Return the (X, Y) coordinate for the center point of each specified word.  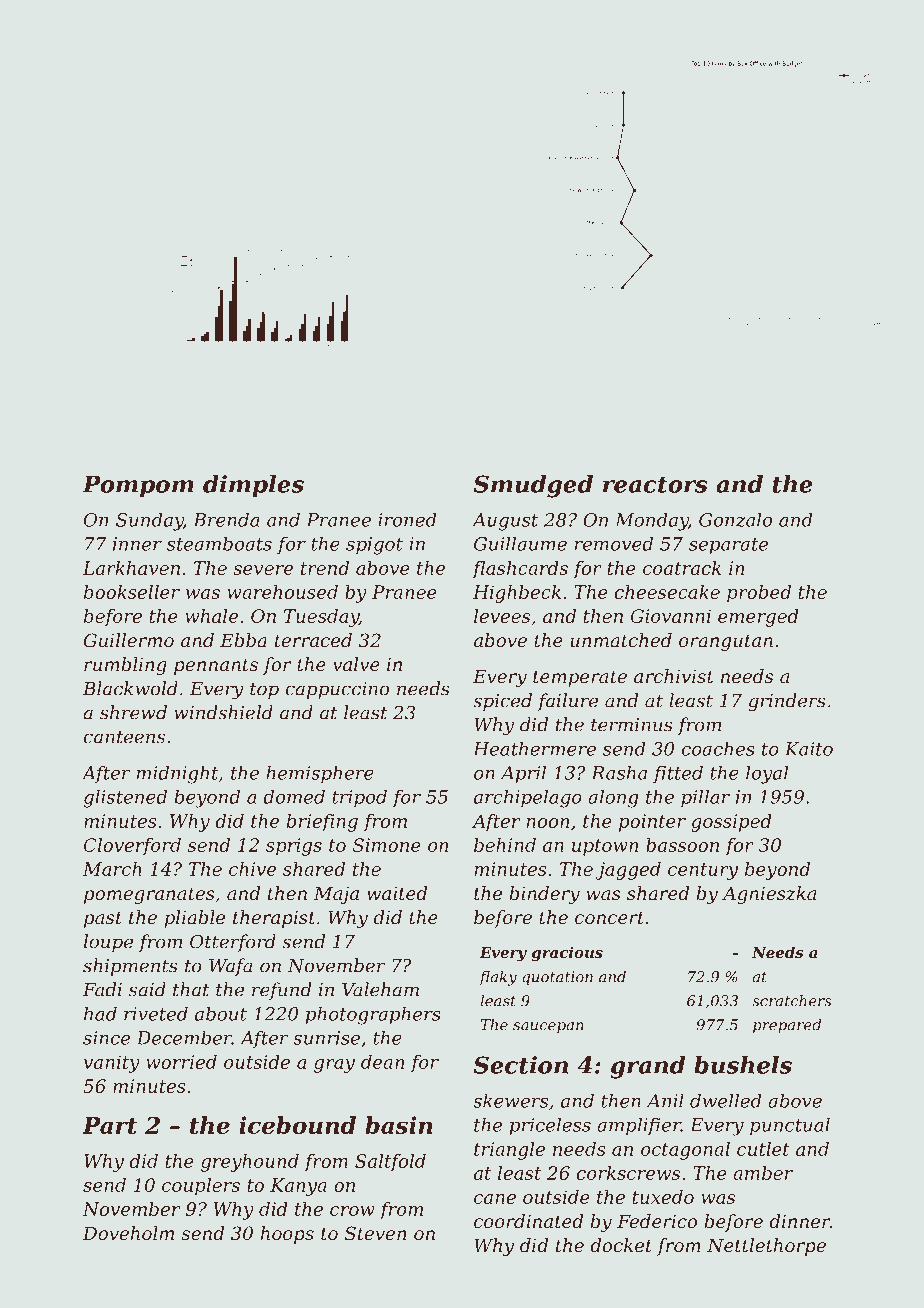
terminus (632, 725)
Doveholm (128, 1233)
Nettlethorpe (766, 1247)
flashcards (520, 570)
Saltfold (390, 1163)
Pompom (138, 486)
